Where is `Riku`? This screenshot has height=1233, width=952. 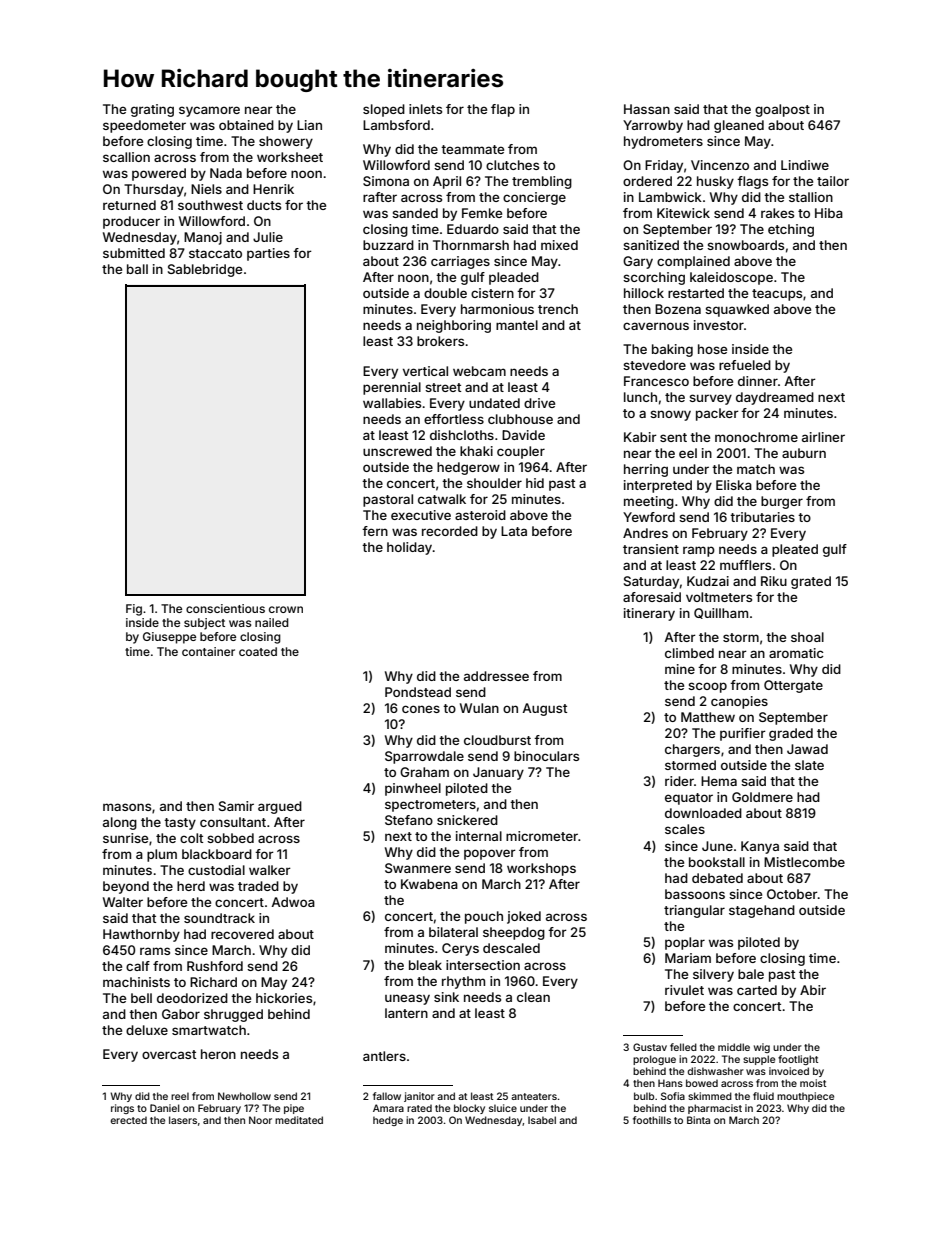 Riku is located at coordinates (774, 581).
